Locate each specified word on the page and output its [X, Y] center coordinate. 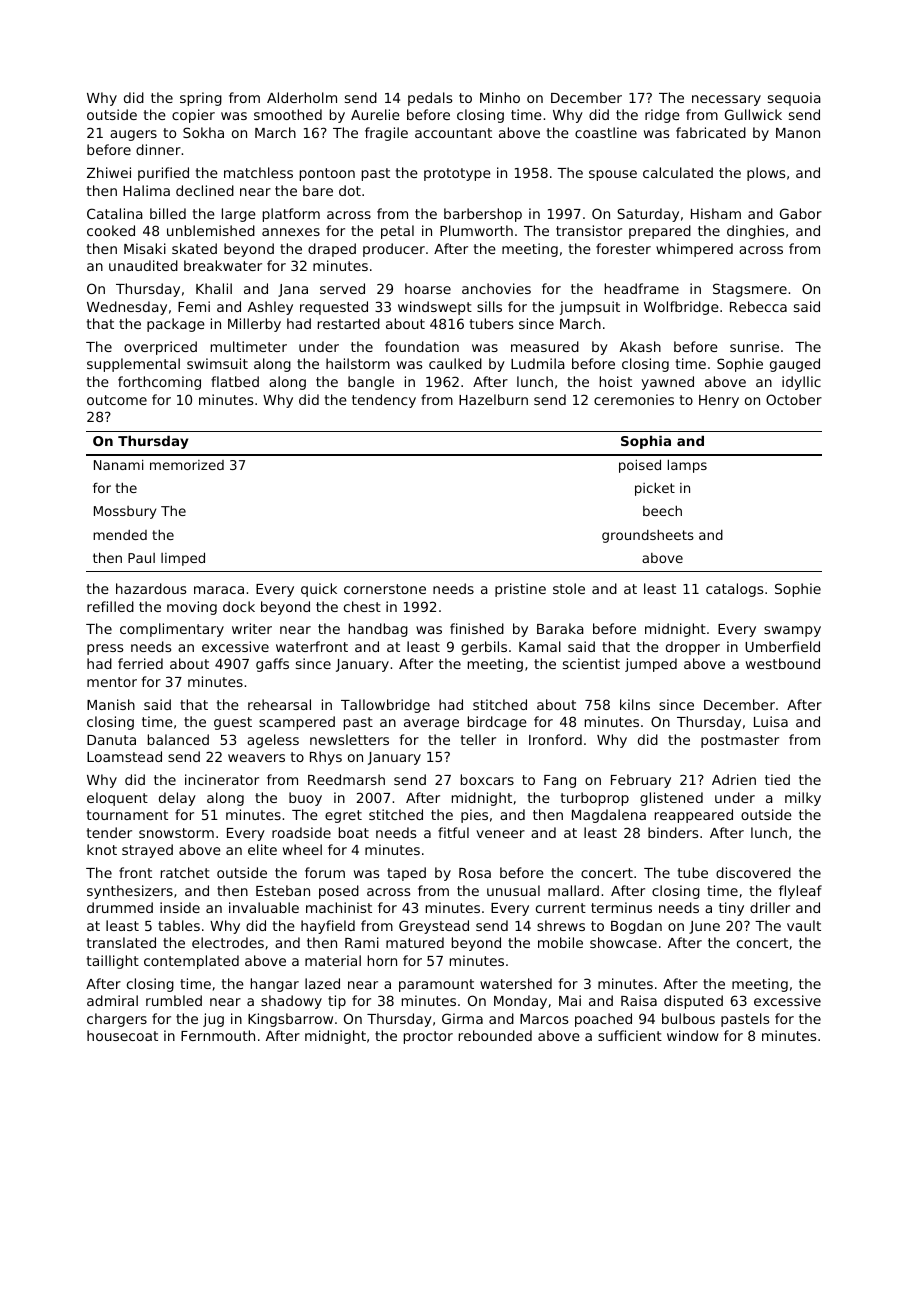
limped [183, 559]
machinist [339, 907]
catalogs [734, 590]
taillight [113, 962]
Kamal [540, 646]
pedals [430, 99]
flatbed [235, 381]
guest [233, 723]
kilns [635, 704]
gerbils [484, 648]
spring [201, 99]
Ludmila [538, 363]
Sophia [646, 442]
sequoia [794, 99]
